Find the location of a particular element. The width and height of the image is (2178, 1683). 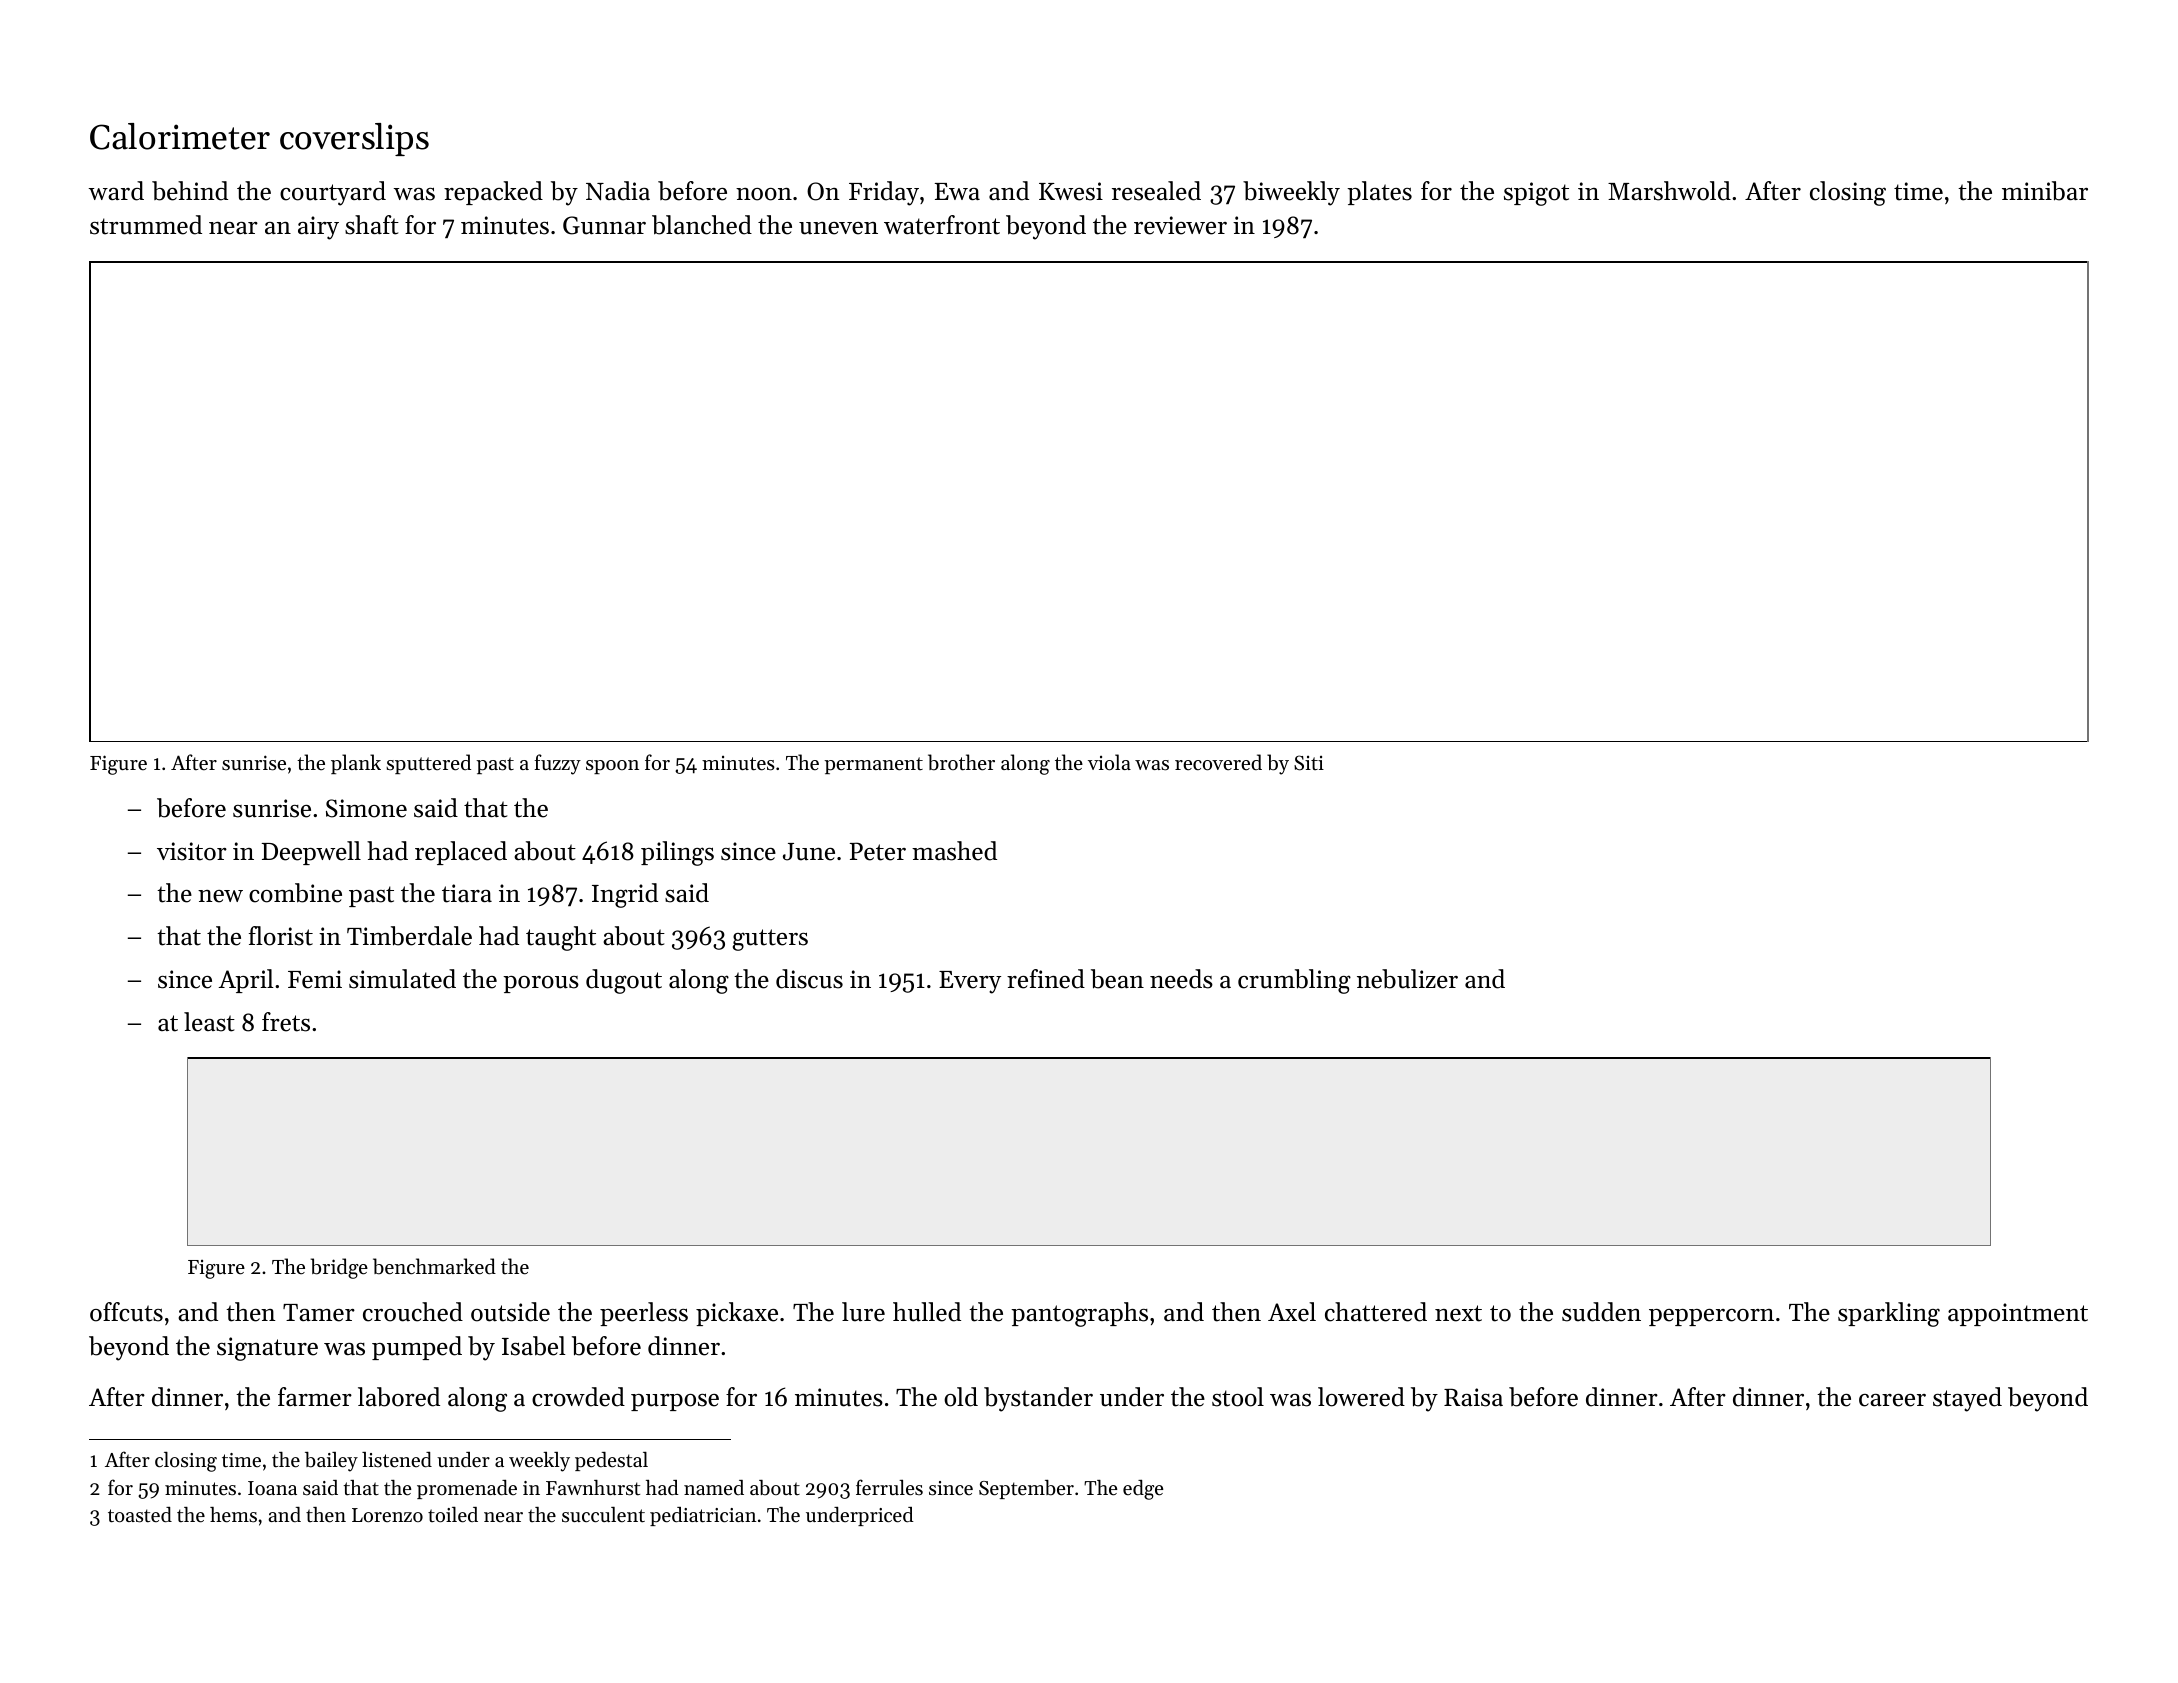

ferrules is located at coordinates (889, 1487).
